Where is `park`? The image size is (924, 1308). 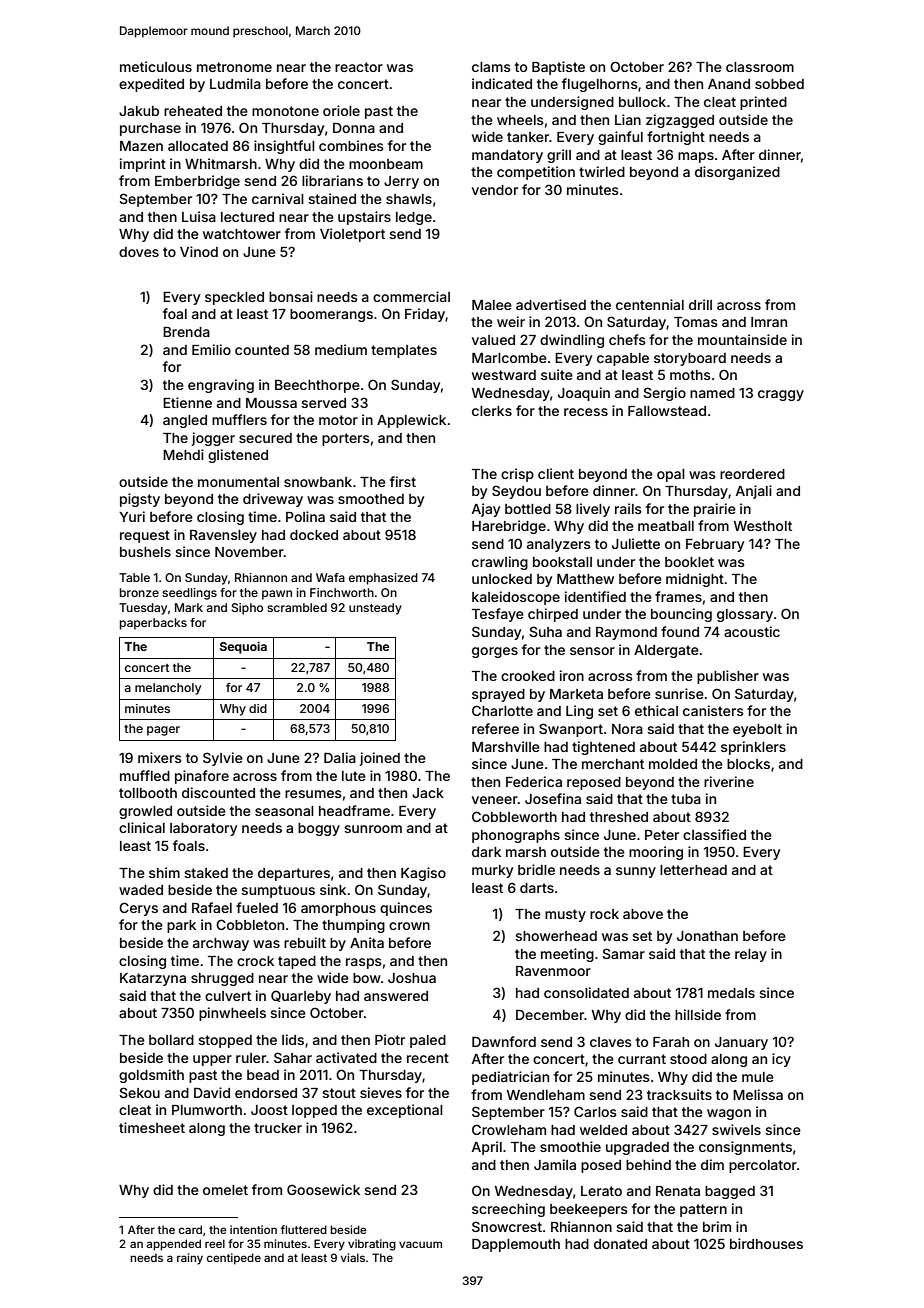
park is located at coordinates (181, 926).
